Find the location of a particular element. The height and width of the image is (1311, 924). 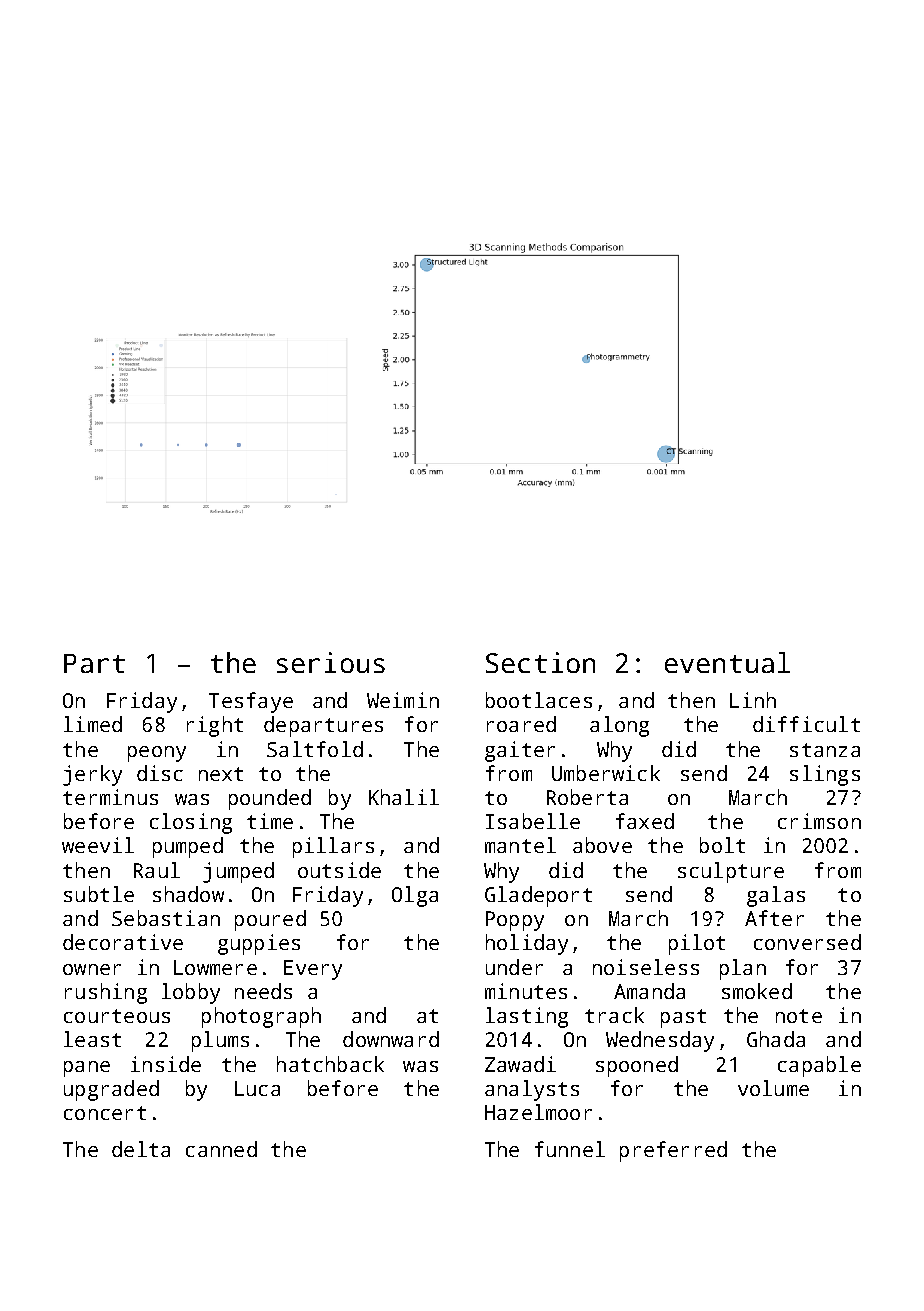

Luca is located at coordinates (257, 1088).
